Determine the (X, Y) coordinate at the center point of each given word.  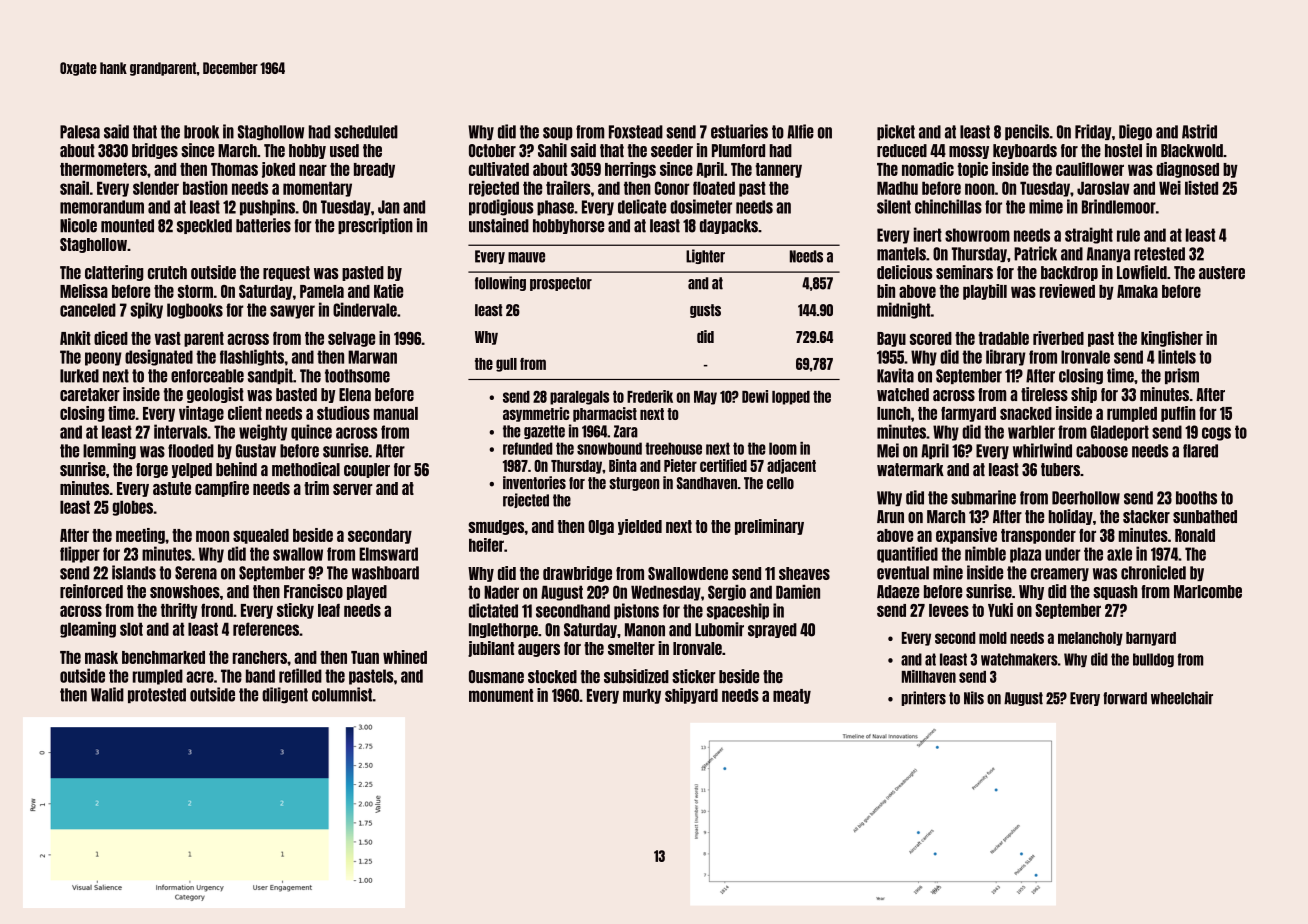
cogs (1216, 434)
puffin (1178, 414)
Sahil (552, 150)
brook (201, 132)
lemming (109, 451)
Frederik (650, 396)
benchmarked (163, 657)
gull (506, 365)
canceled (88, 310)
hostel (1123, 150)
